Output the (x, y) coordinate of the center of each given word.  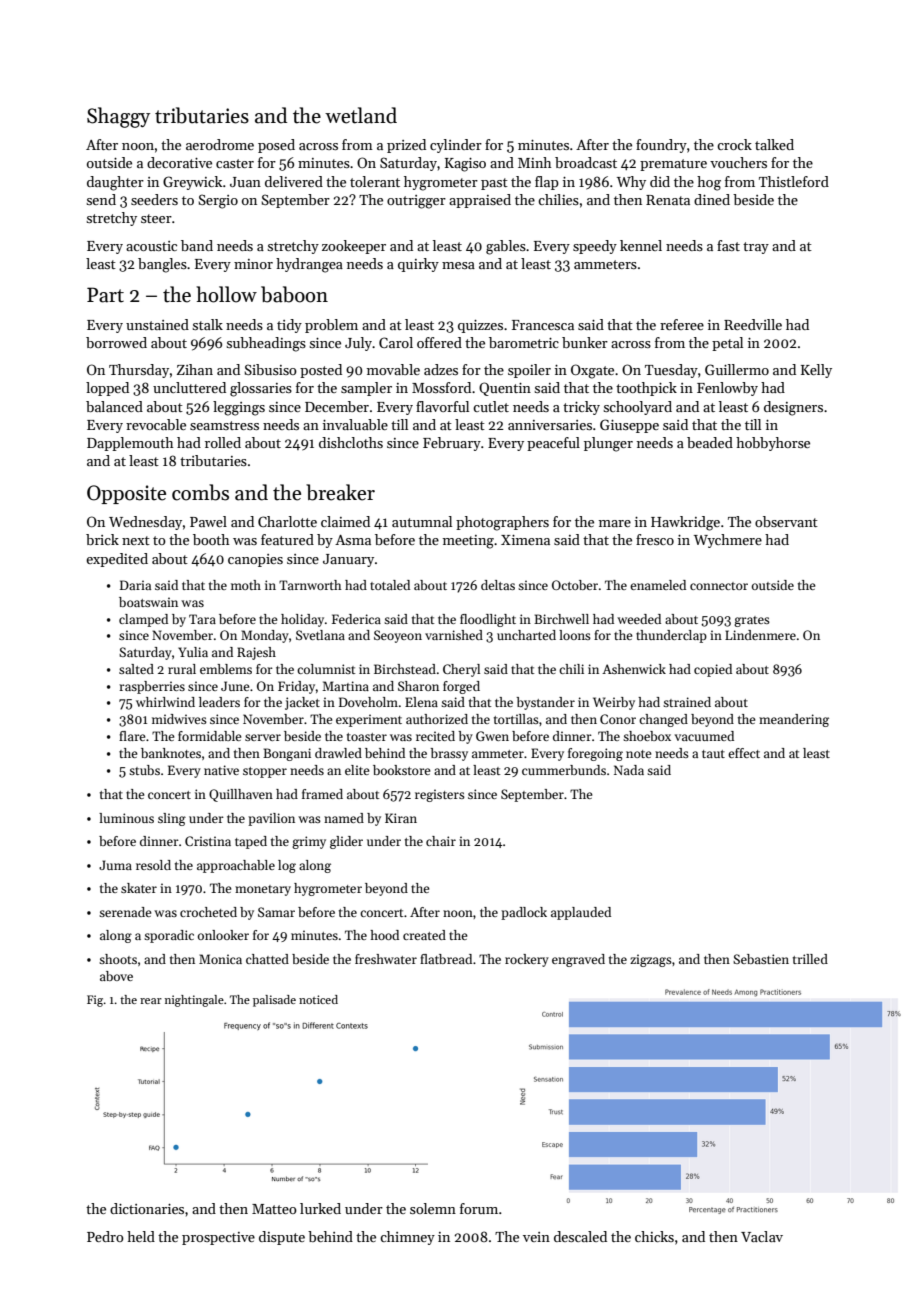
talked (774, 144)
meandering (794, 720)
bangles (162, 265)
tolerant (375, 181)
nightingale (194, 1001)
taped (251, 842)
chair (441, 841)
